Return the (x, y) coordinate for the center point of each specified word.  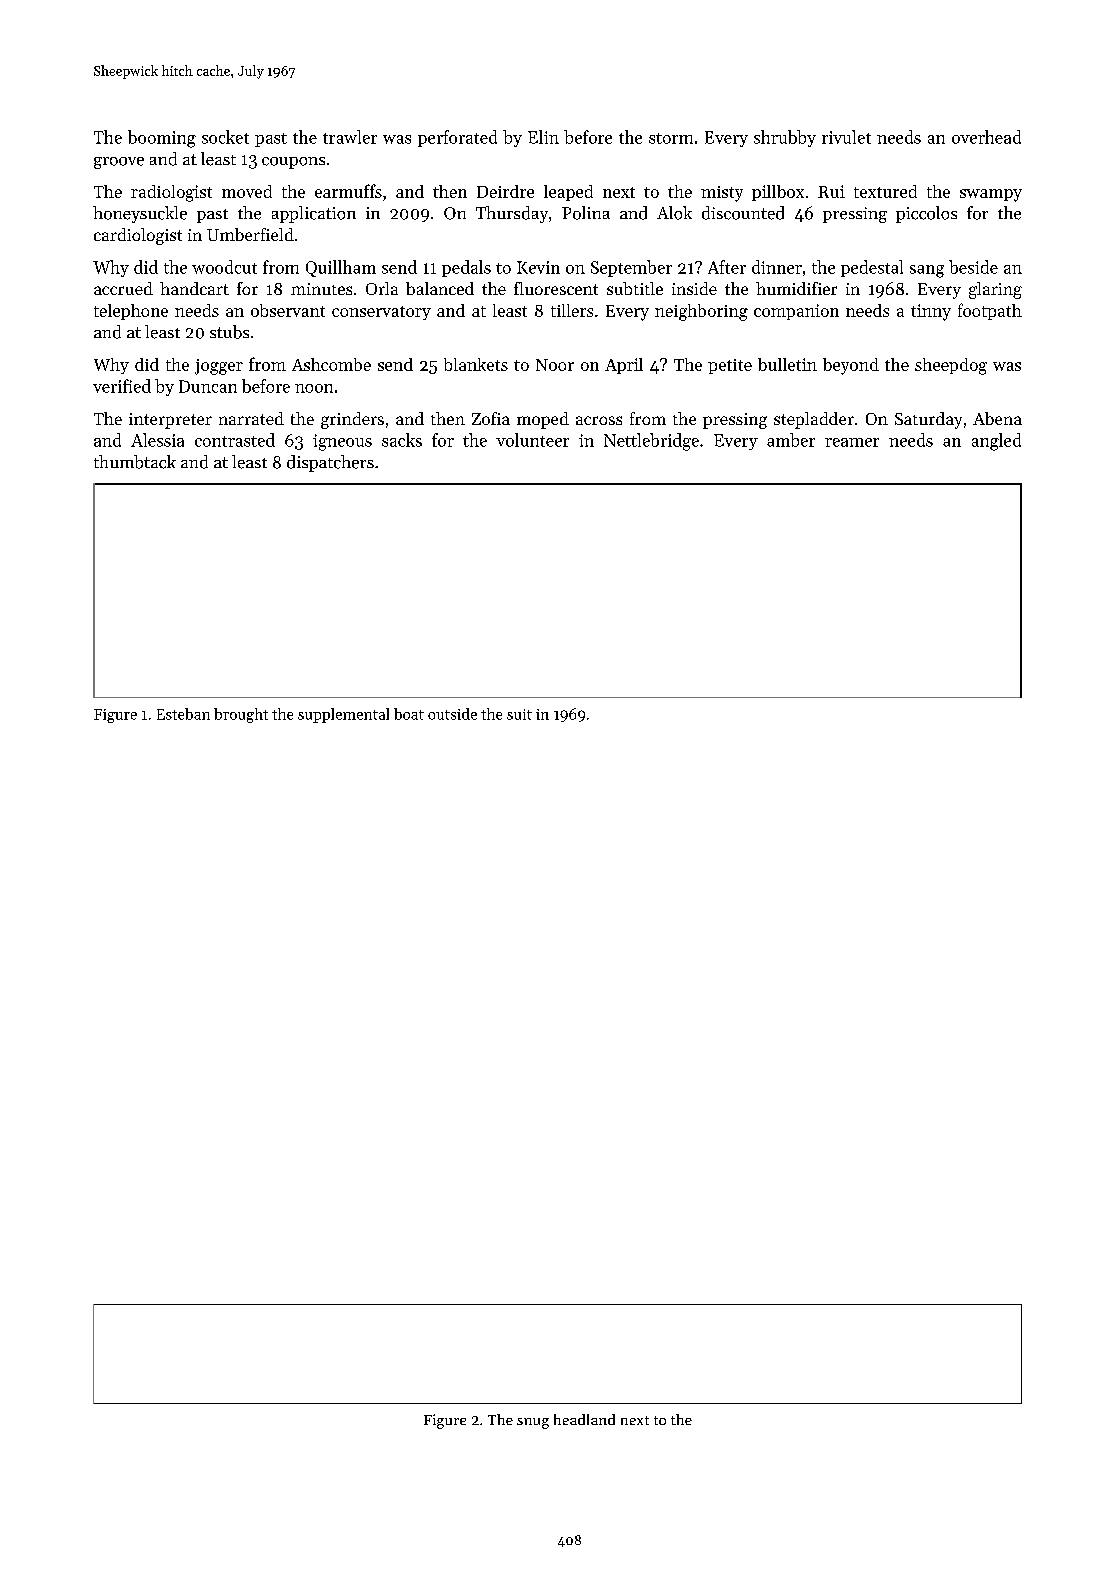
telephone (131, 312)
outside (452, 714)
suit (519, 714)
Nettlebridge (651, 442)
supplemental (343, 715)
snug (533, 1423)
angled (996, 442)
